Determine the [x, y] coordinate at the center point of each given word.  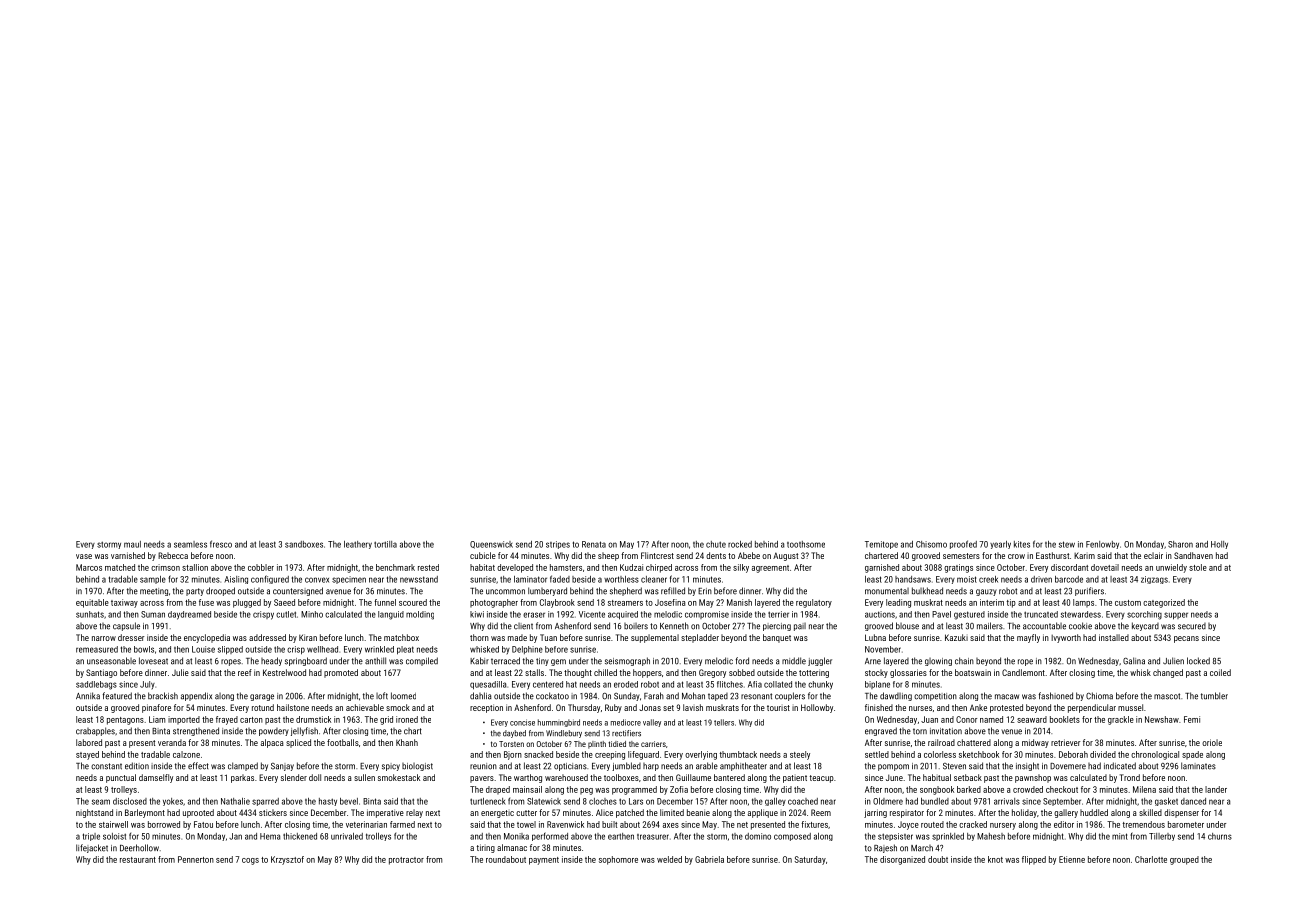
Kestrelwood [284, 672]
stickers [273, 812]
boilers [636, 626]
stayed [87, 755]
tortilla [385, 544]
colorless [940, 754]
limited [672, 812]
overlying [701, 755]
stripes [558, 545]
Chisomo [931, 544]
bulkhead [927, 591]
